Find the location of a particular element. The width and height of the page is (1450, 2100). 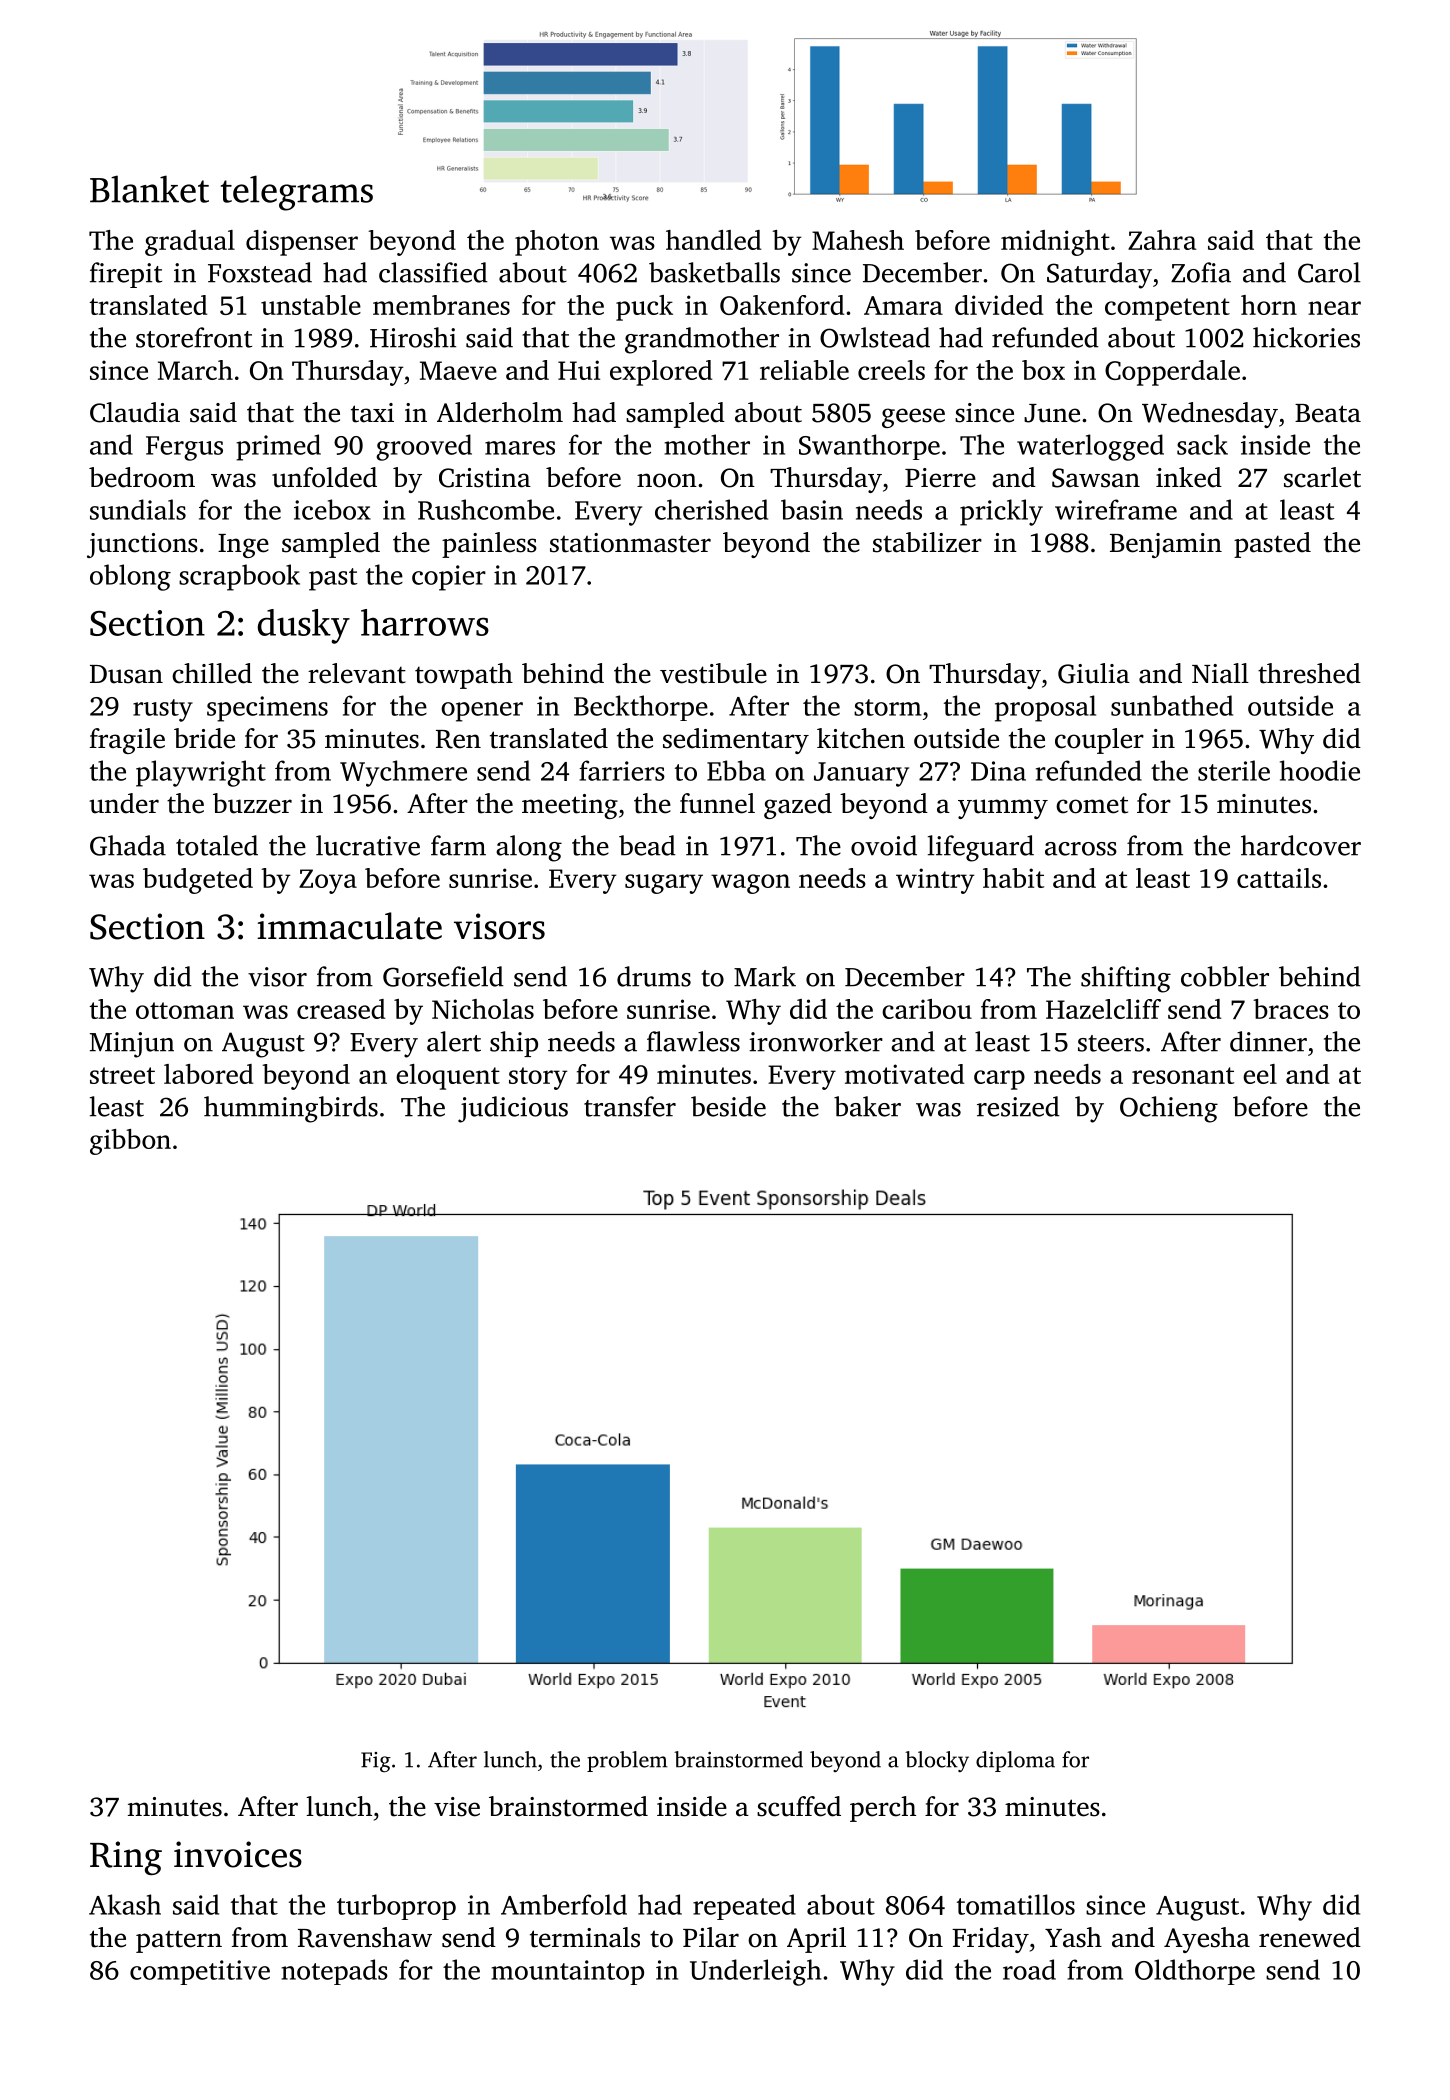

vestibule is located at coordinates (713, 673).
